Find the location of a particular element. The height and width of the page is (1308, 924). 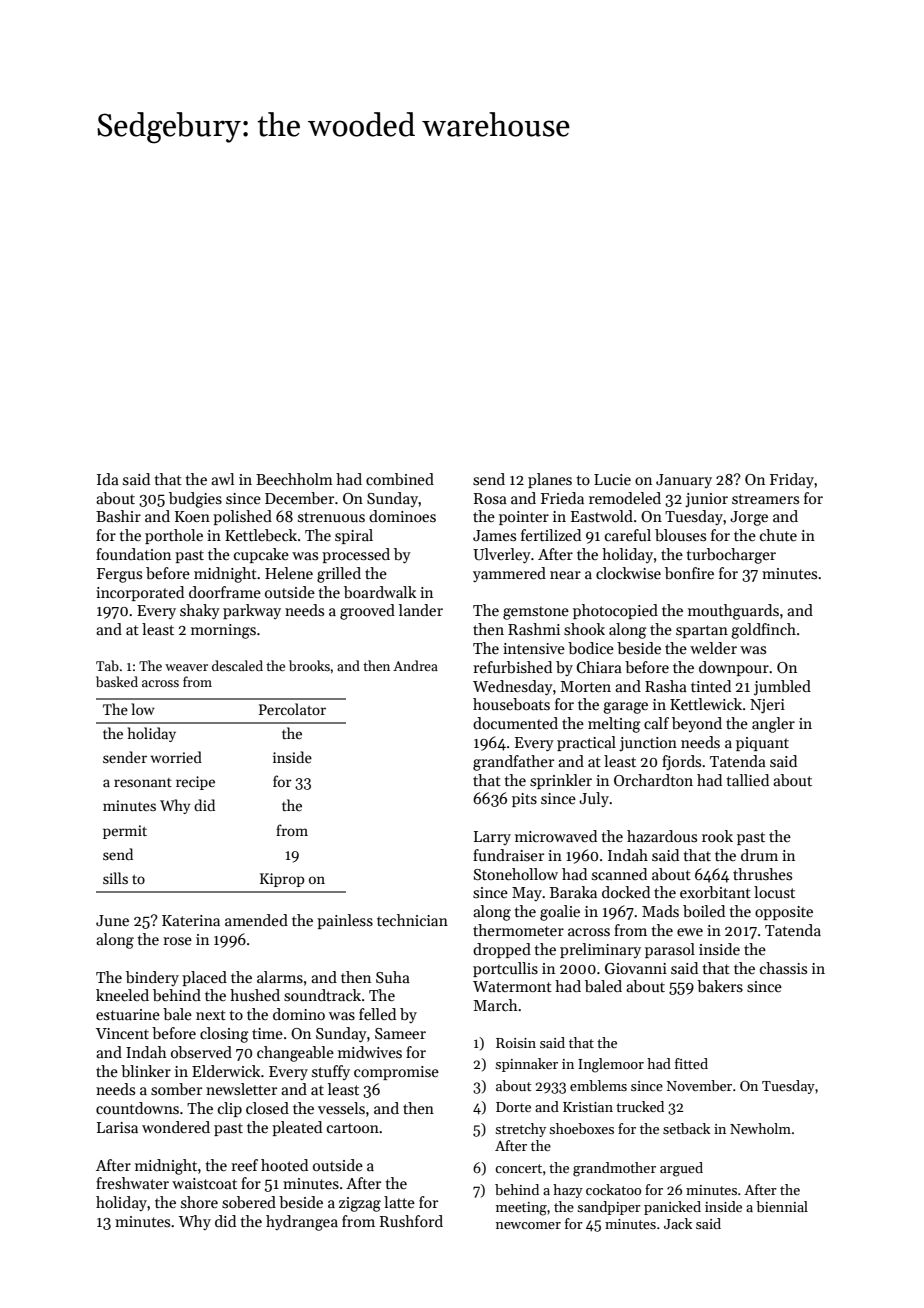

shoeboxes is located at coordinates (582, 1128).
